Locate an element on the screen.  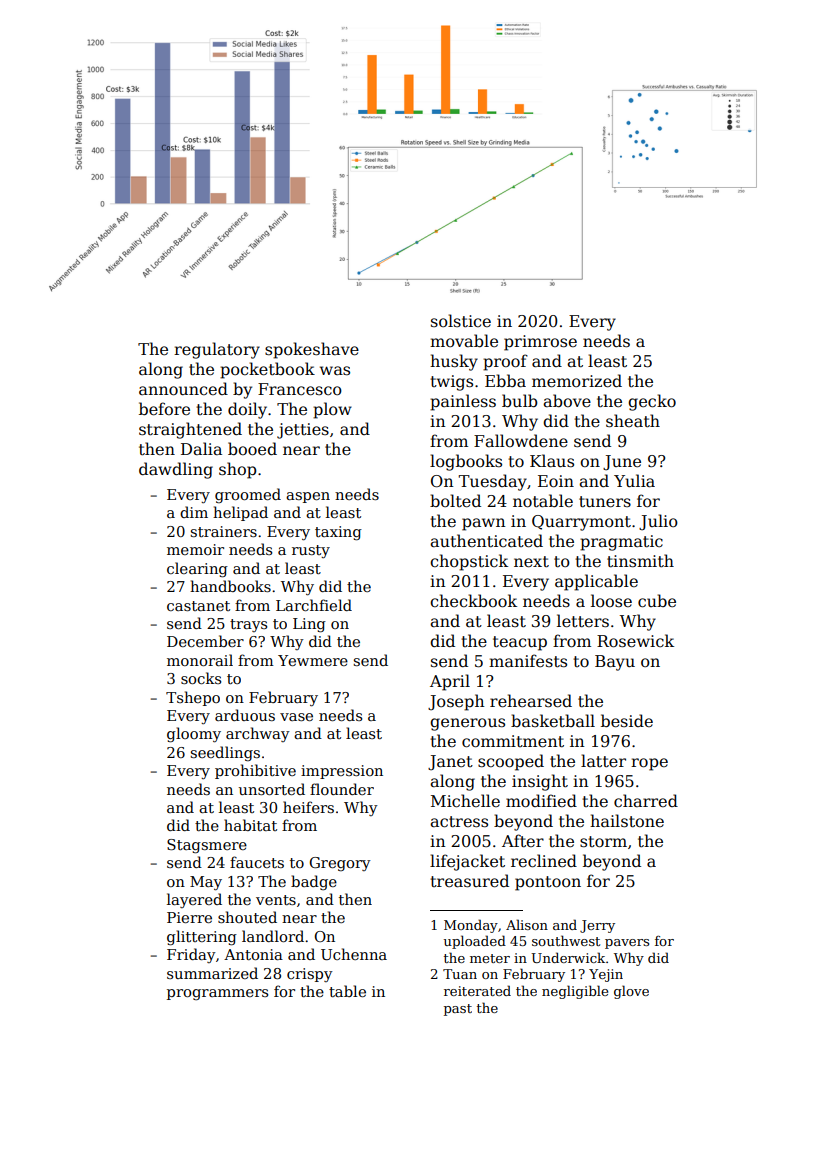
programmers is located at coordinates (217, 995).
